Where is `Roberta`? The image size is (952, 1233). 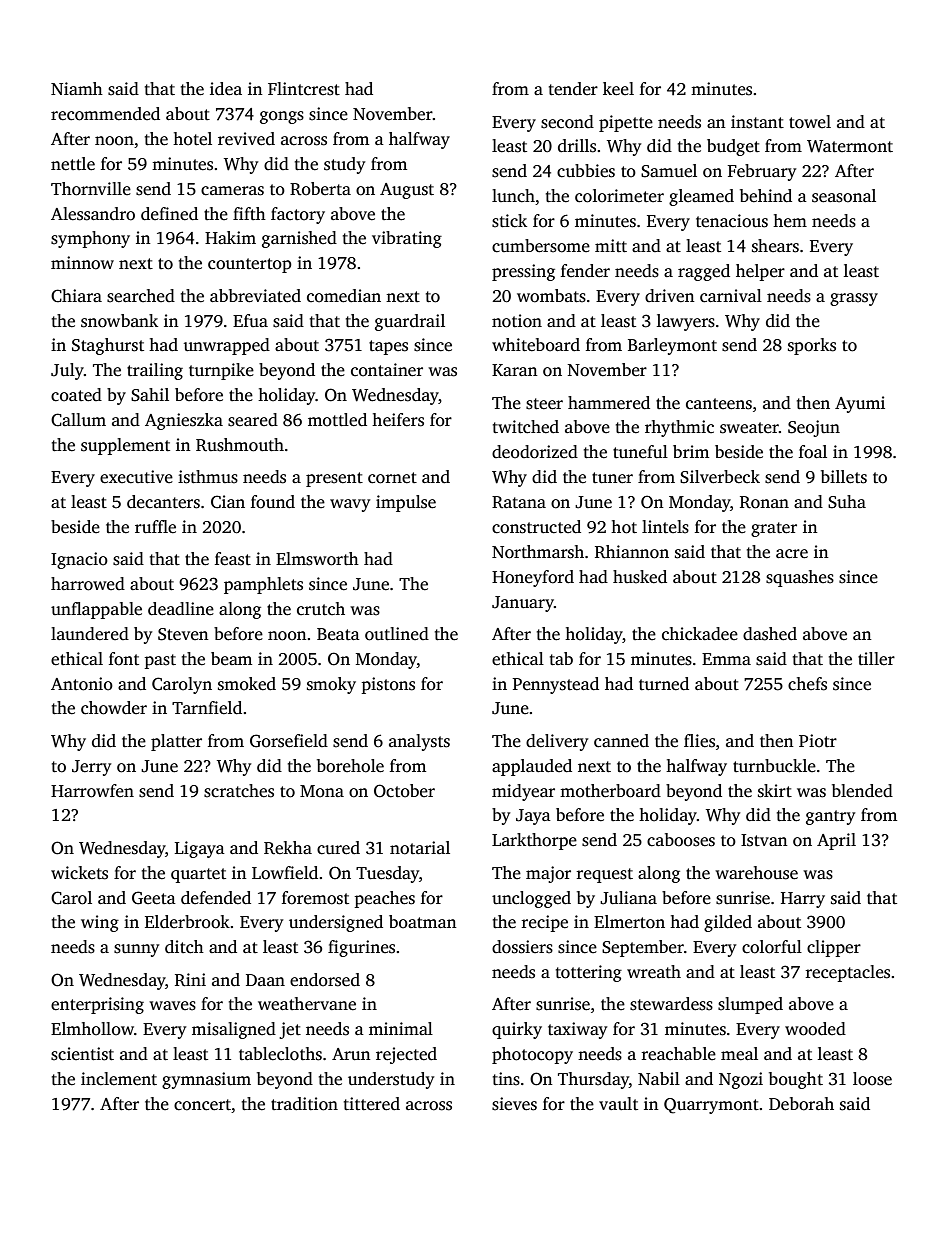
Roberta is located at coordinates (320, 189).
